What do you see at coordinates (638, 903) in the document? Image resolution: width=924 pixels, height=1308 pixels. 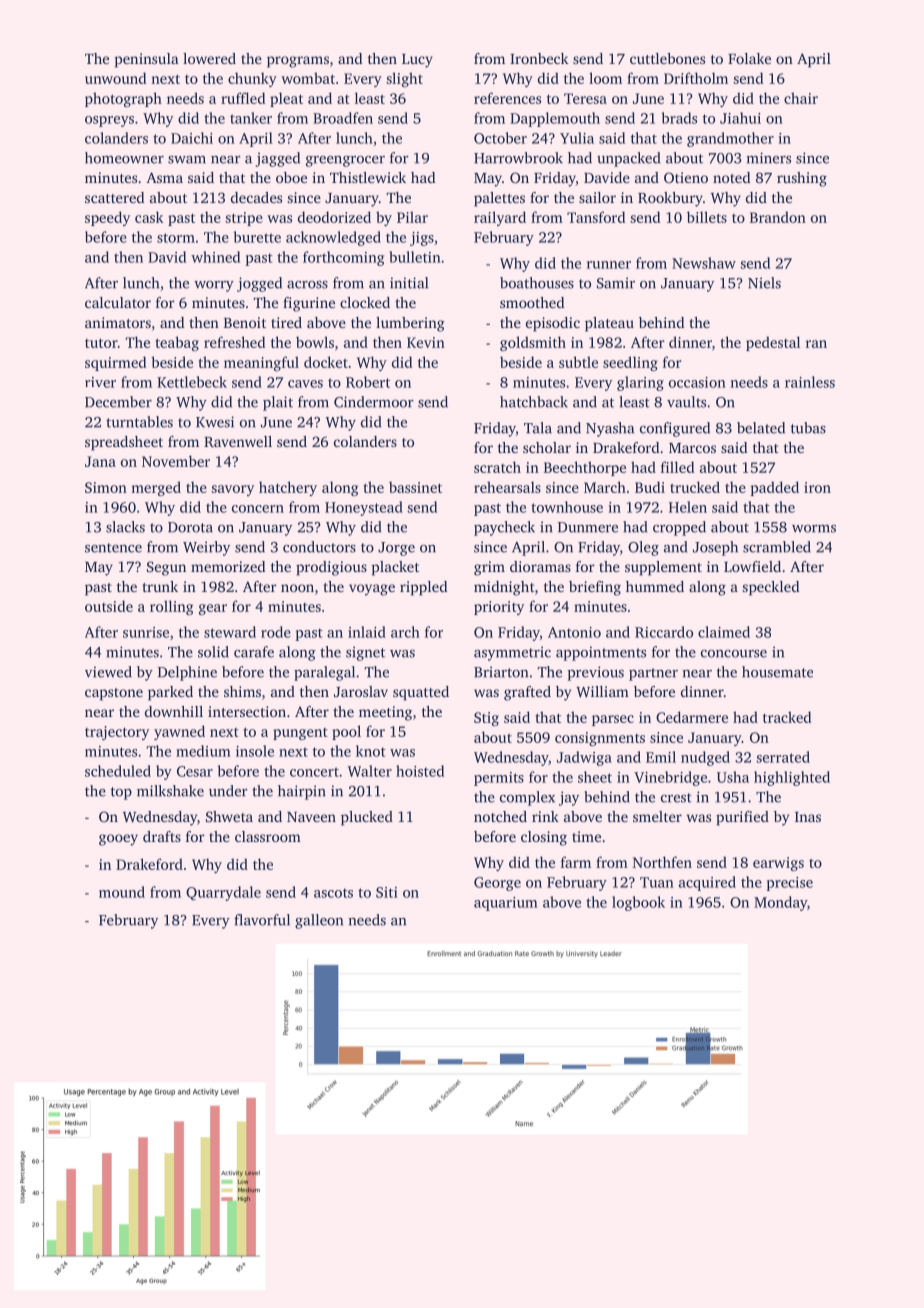 I see `logbook` at bounding box center [638, 903].
